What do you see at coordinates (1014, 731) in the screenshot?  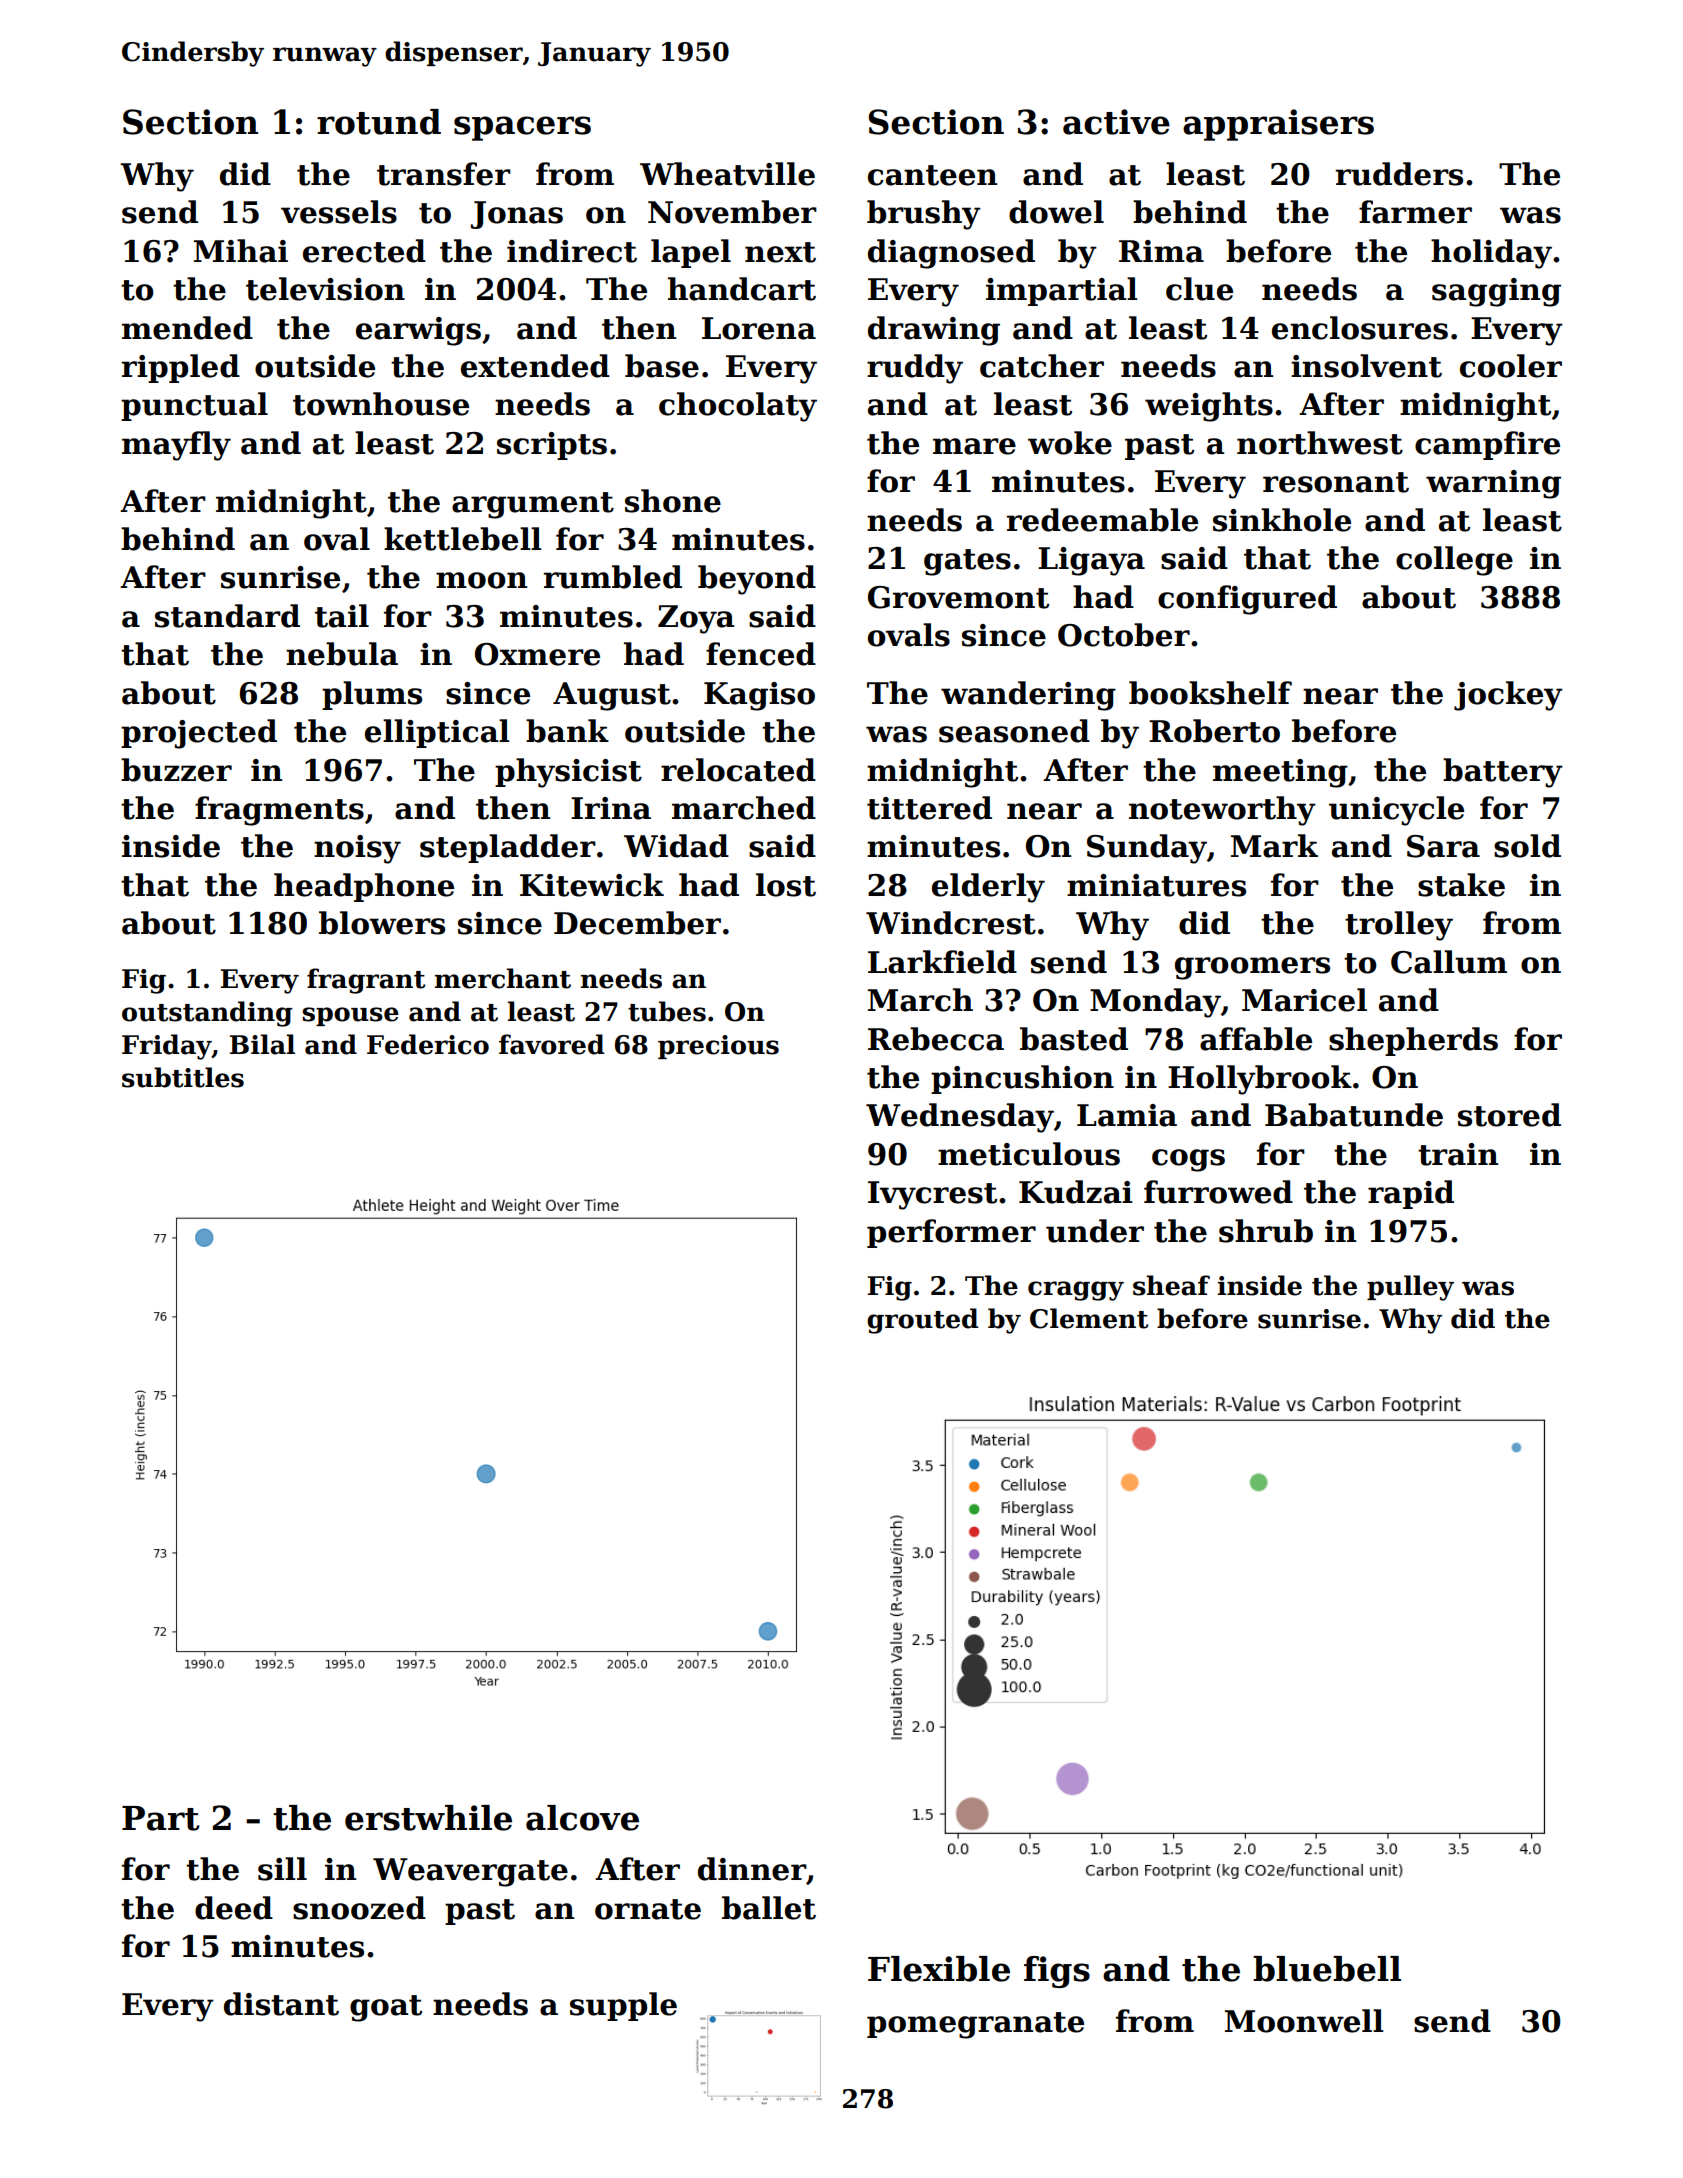 I see `seasoned` at bounding box center [1014, 731].
